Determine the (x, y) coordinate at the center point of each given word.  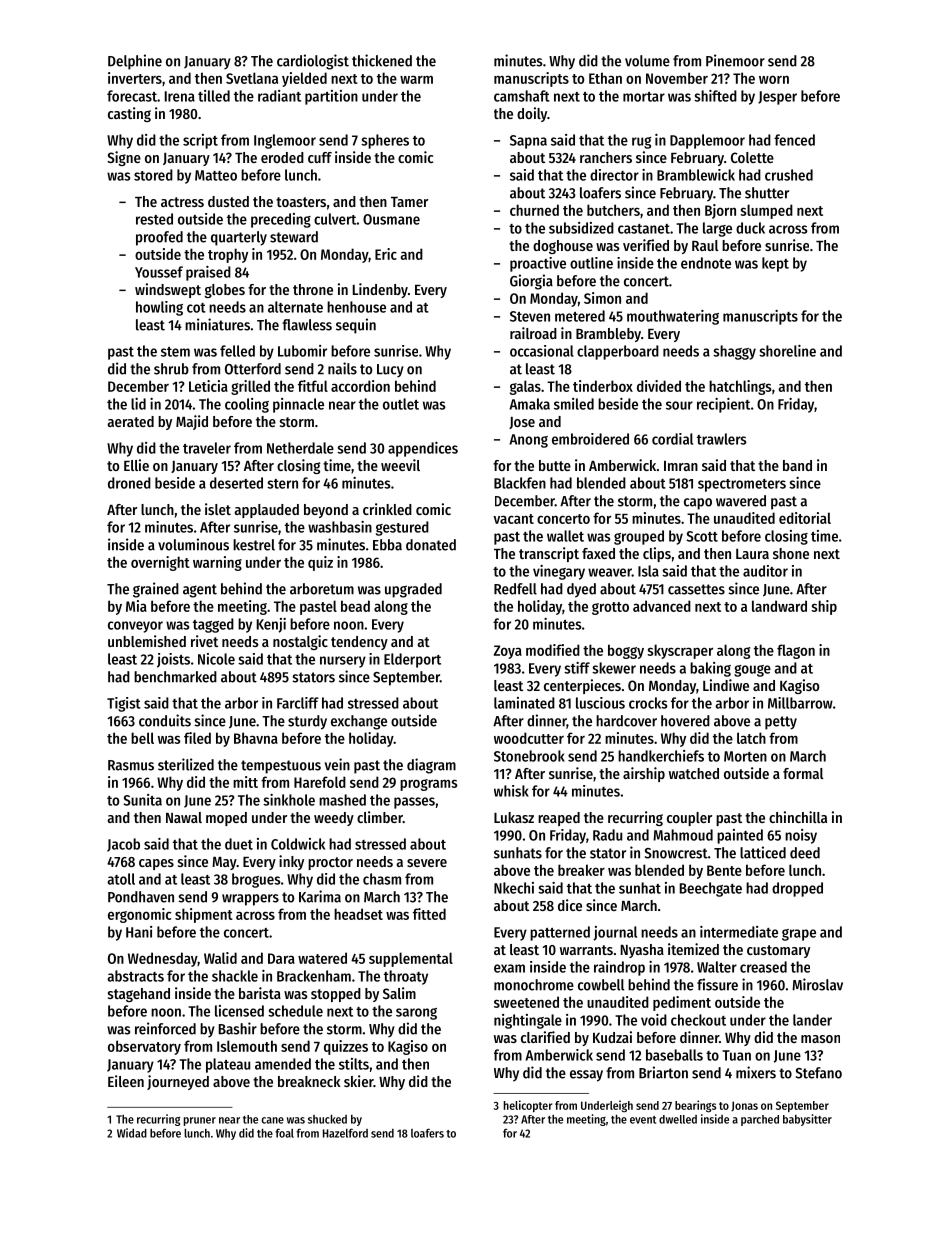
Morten (745, 756)
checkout (698, 1020)
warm (416, 79)
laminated (524, 703)
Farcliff (298, 703)
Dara (281, 958)
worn (774, 79)
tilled (214, 96)
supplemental (411, 959)
